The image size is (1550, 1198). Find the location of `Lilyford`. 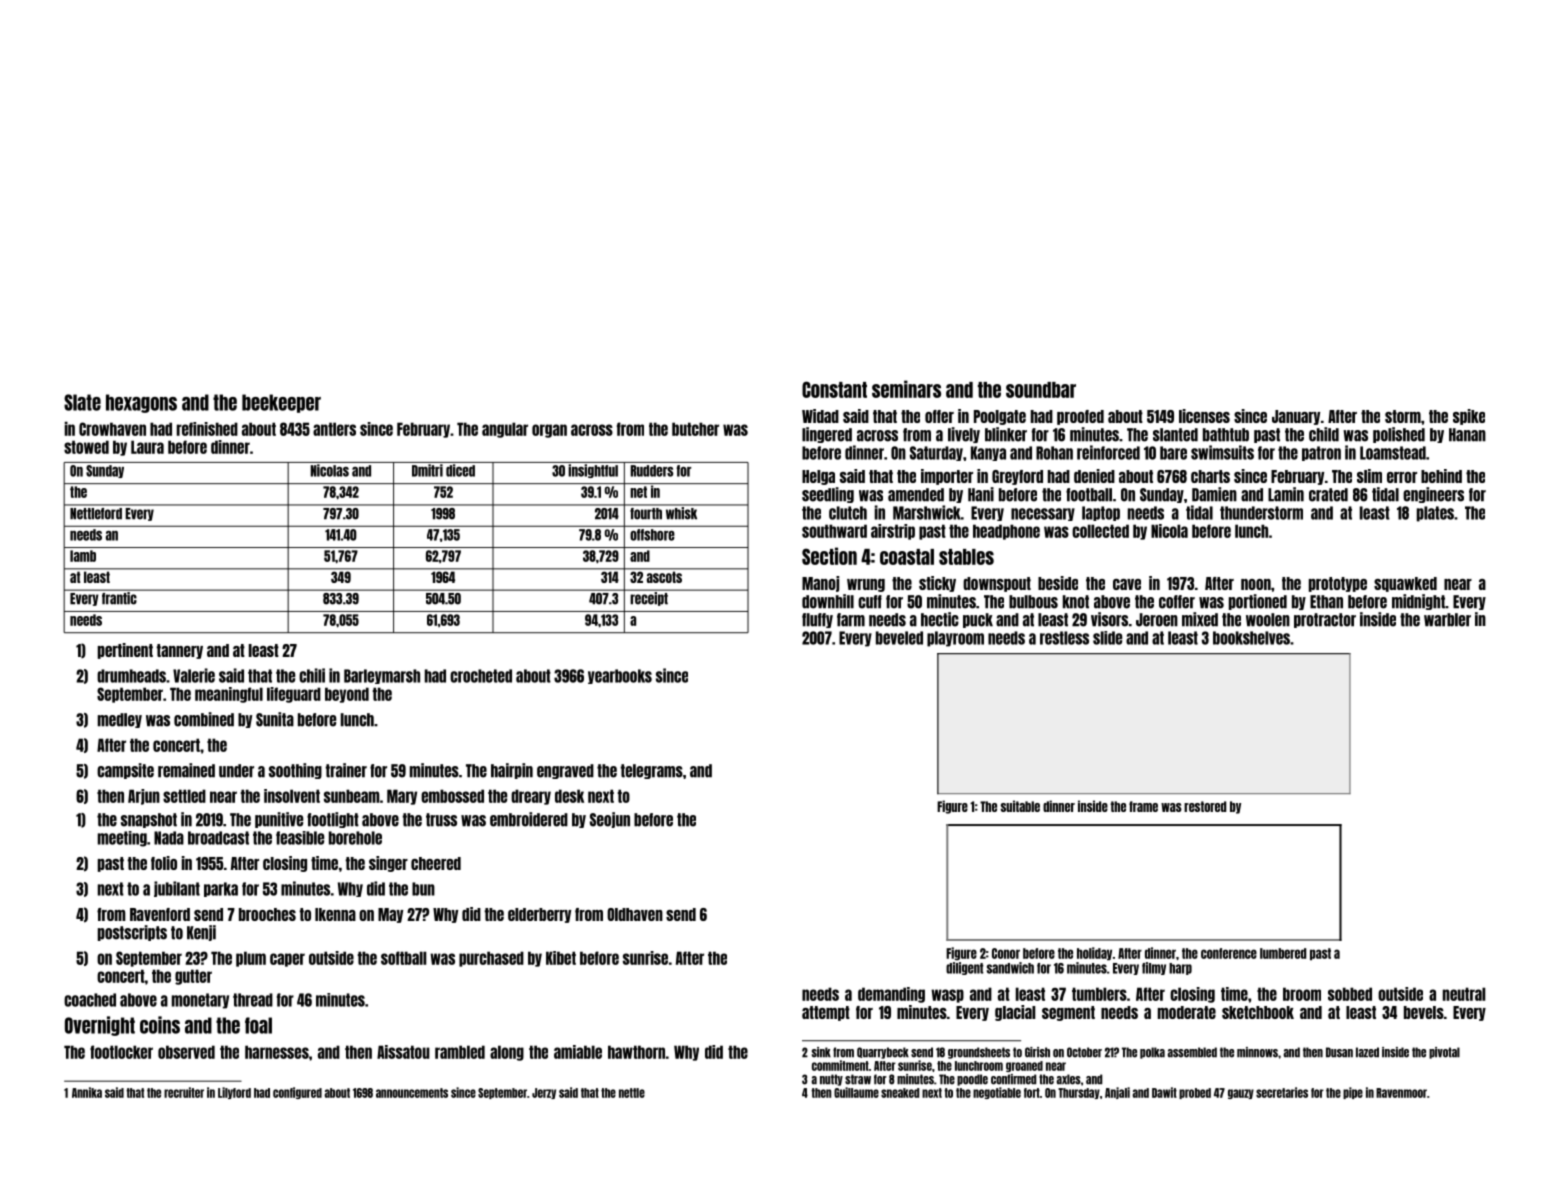

Lilyford is located at coordinates (234, 1093).
